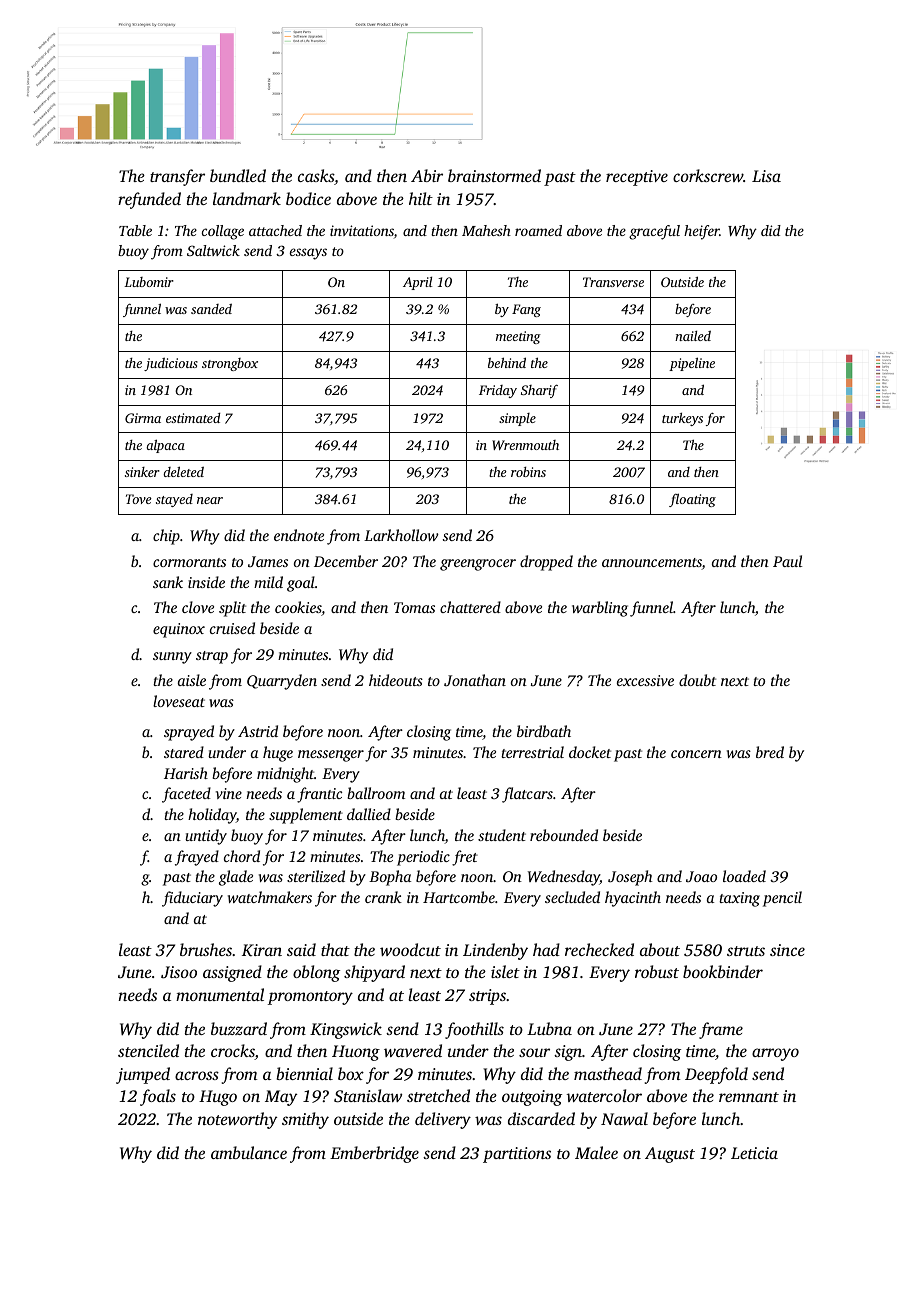 The height and width of the screenshot is (1311, 924). I want to click on Lindenby, so click(495, 951).
